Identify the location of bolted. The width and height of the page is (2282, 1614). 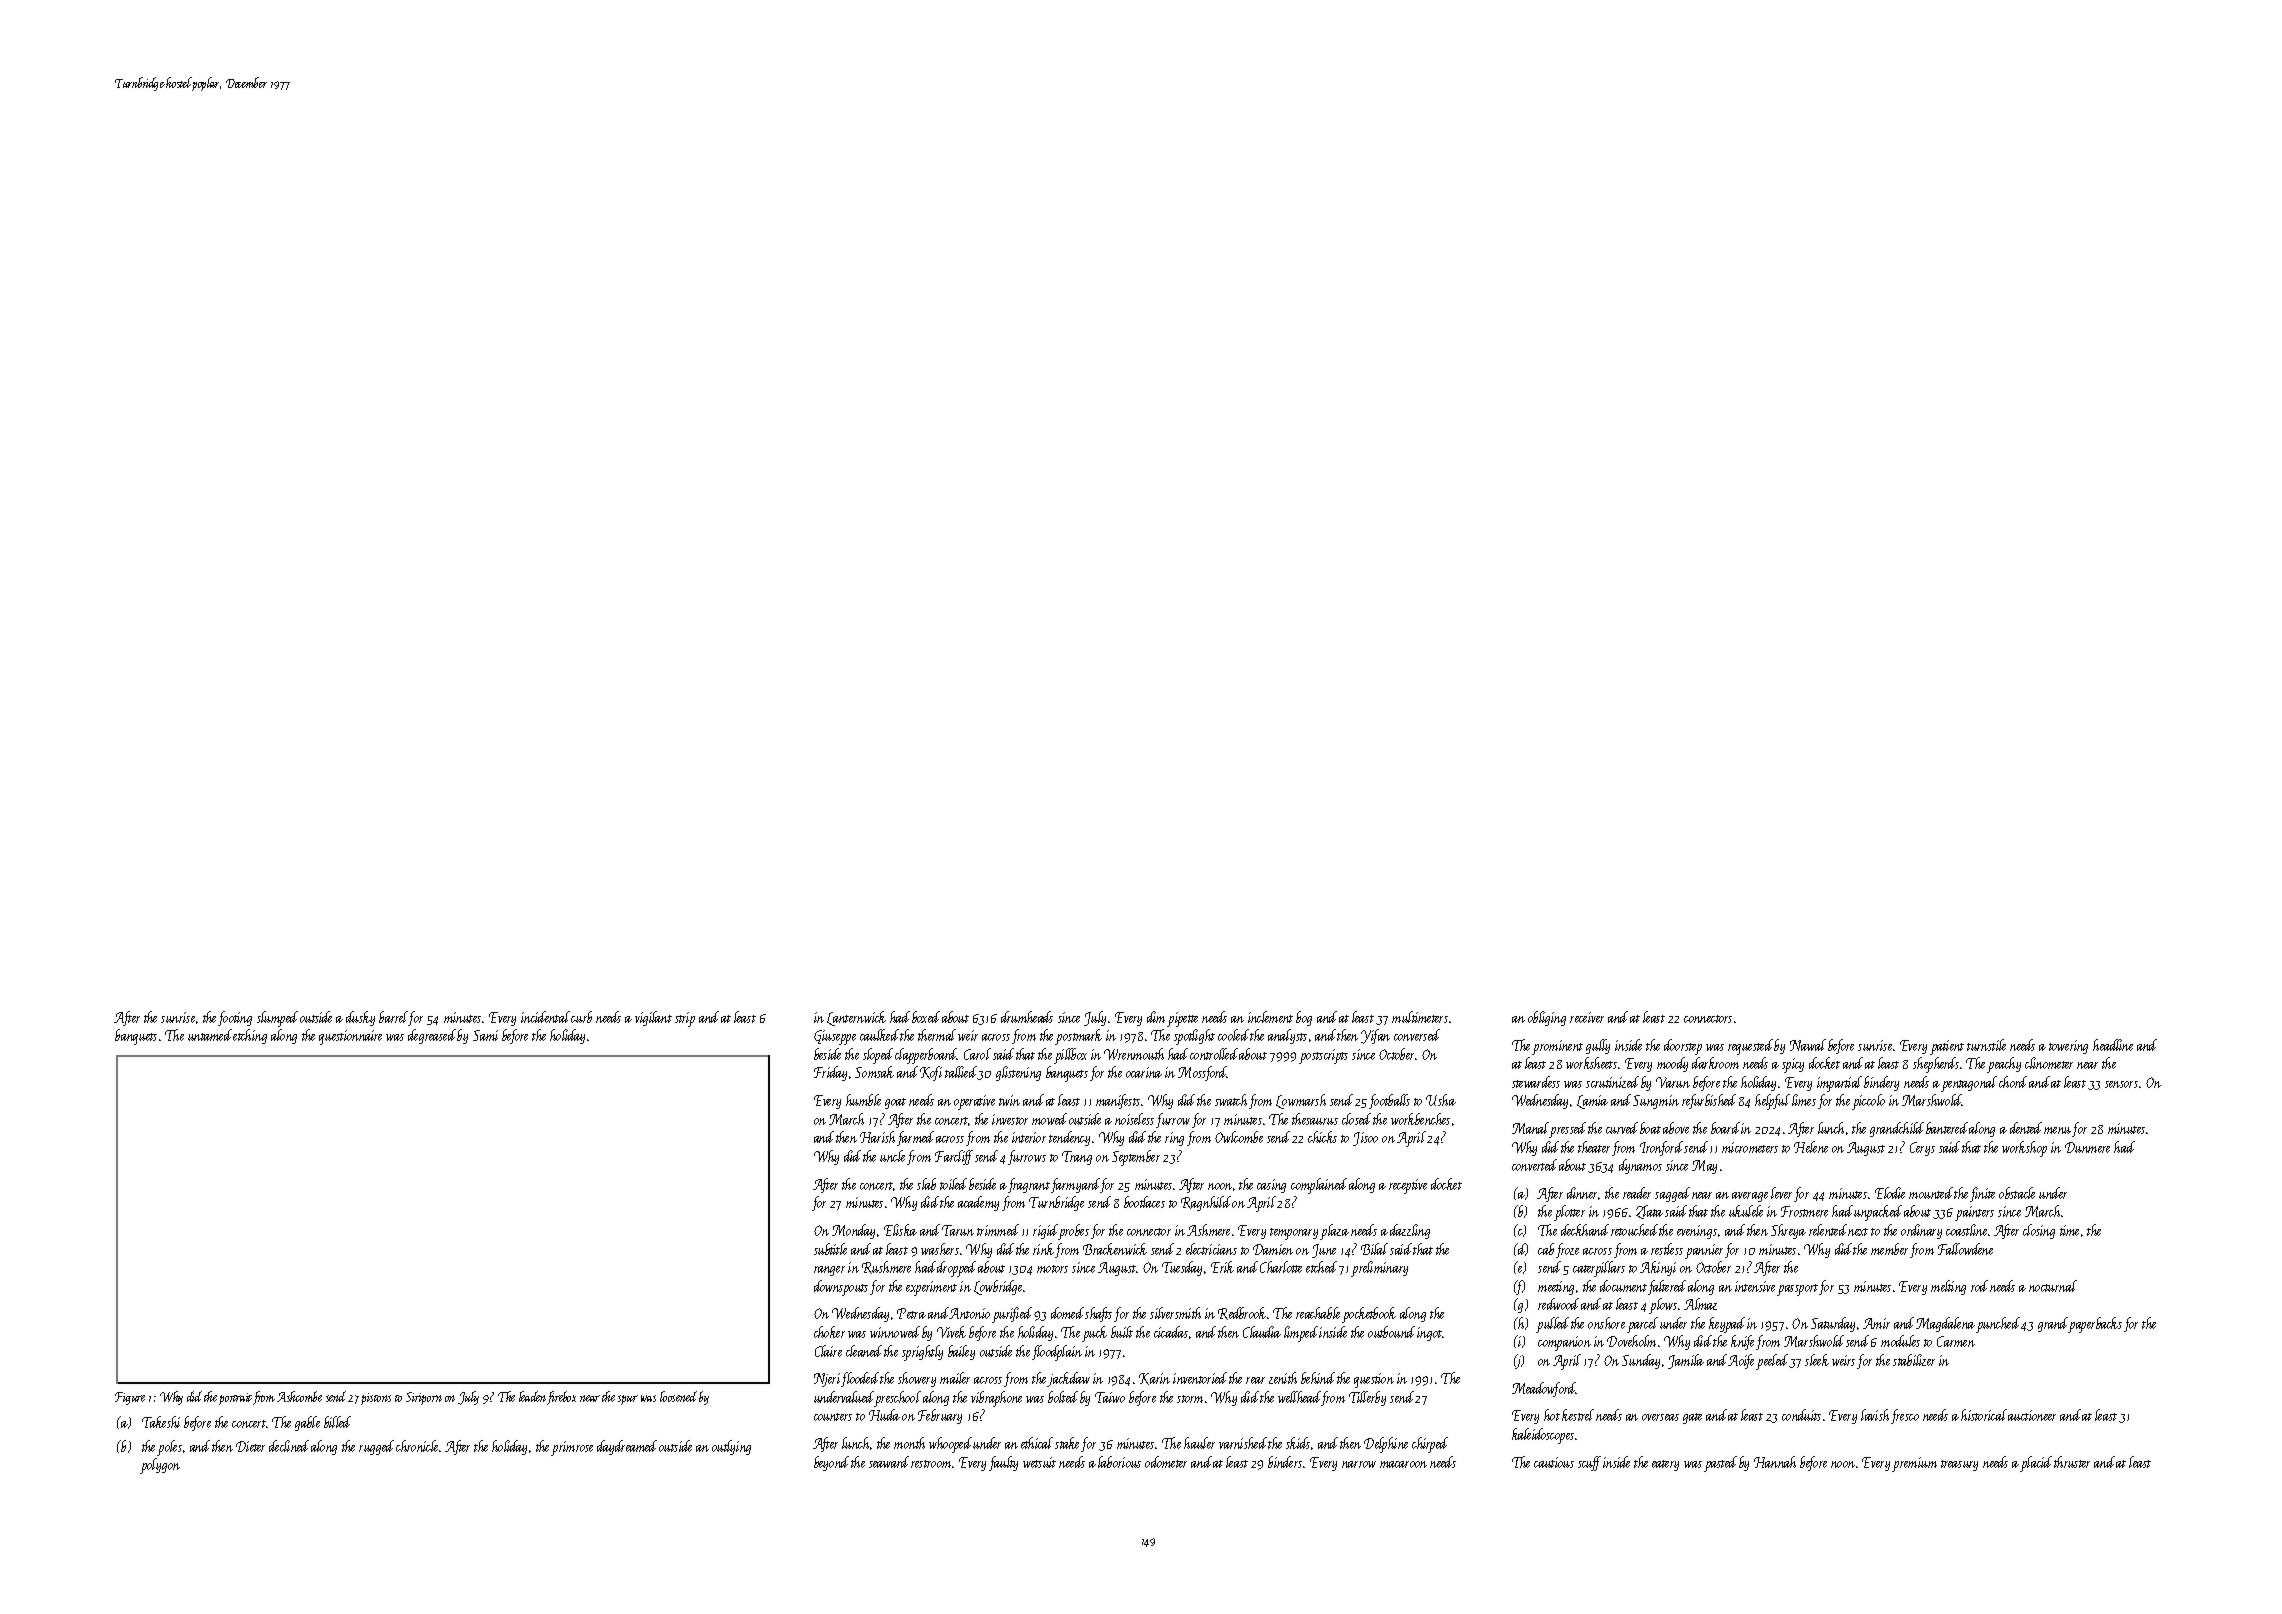
(1063, 1397).
